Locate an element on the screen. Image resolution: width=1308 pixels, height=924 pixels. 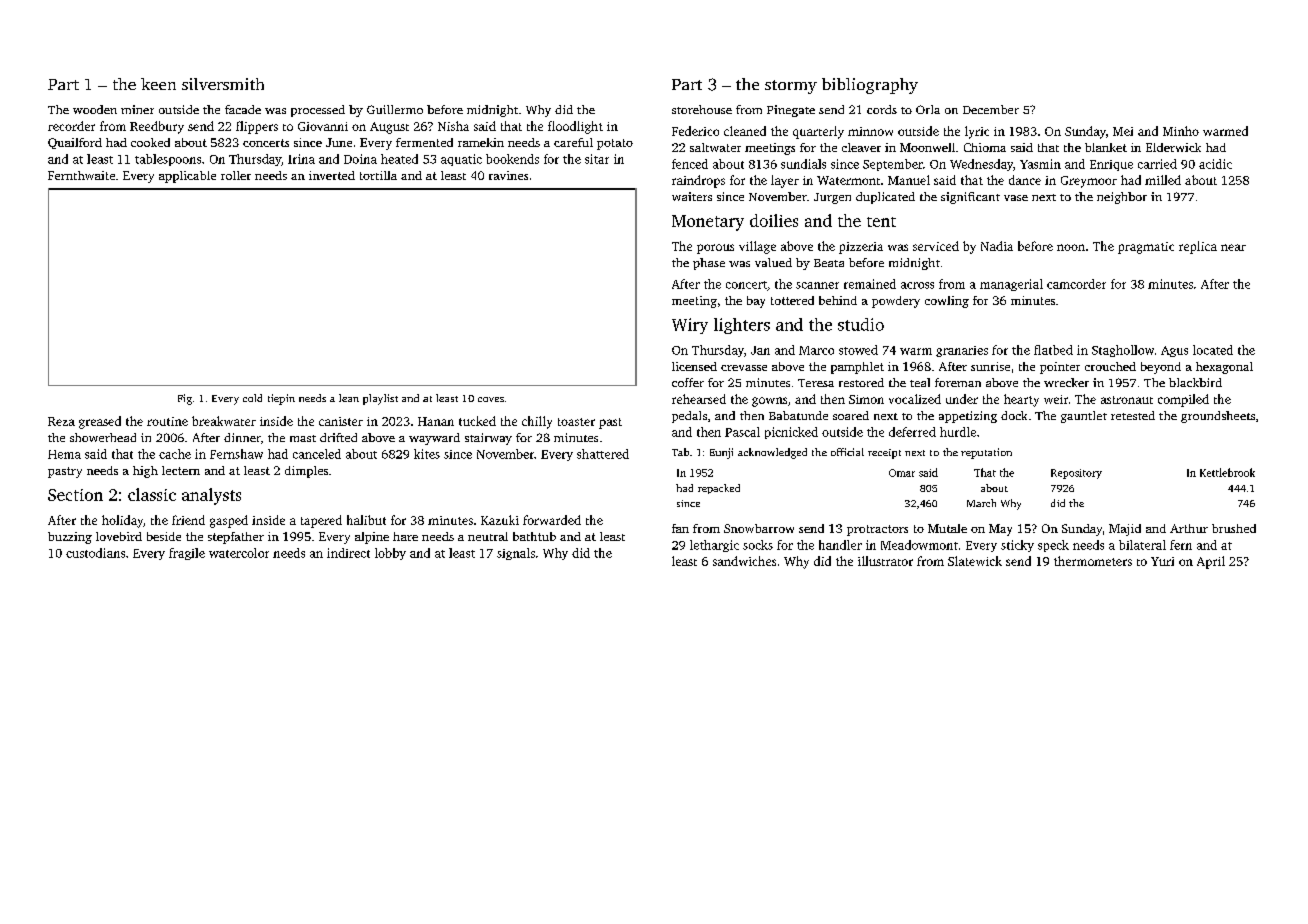
tablespoons is located at coordinates (168, 160).
